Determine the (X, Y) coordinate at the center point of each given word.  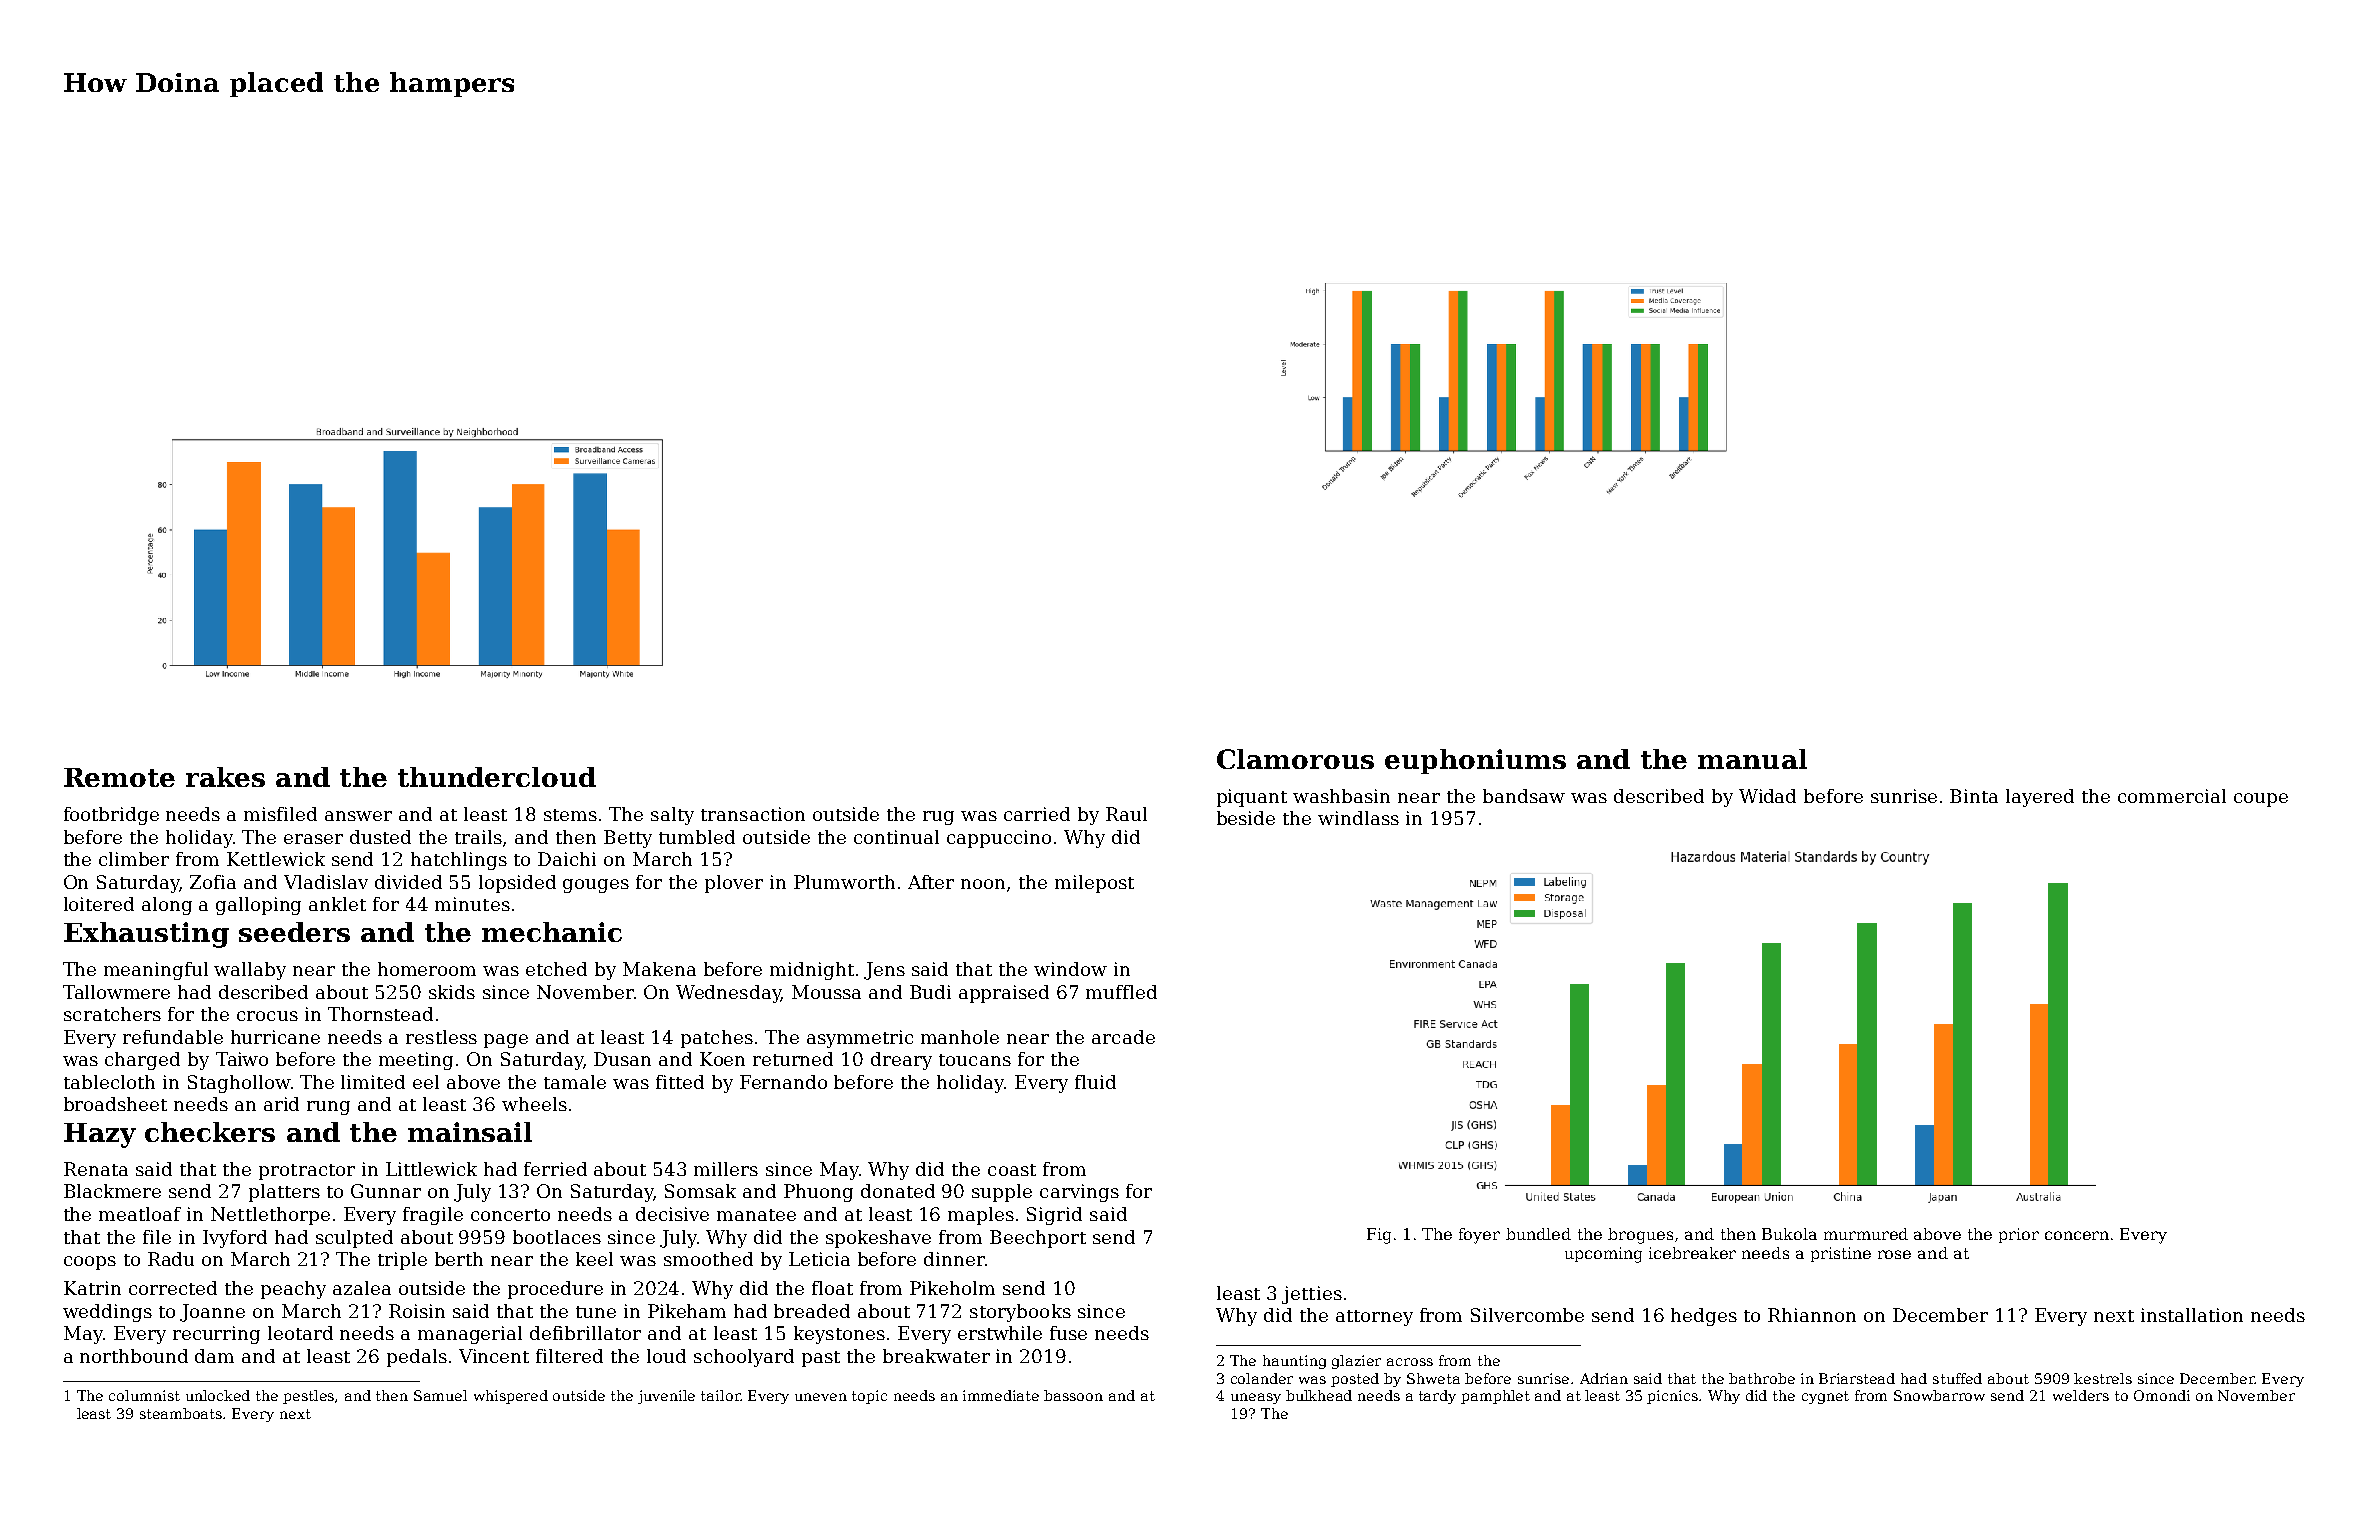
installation (2192, 1315)
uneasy (1256, 1398)
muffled (1121, 992)
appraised (1004, 994)
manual (1752, 759)
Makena (659, 969)
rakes (225, 777)
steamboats (181, 1413)
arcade (1123, 1037)
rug (938, 818)
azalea (362, 1288)
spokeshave (878, 1239)
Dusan (622, 1059)
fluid (1095, 1082)
